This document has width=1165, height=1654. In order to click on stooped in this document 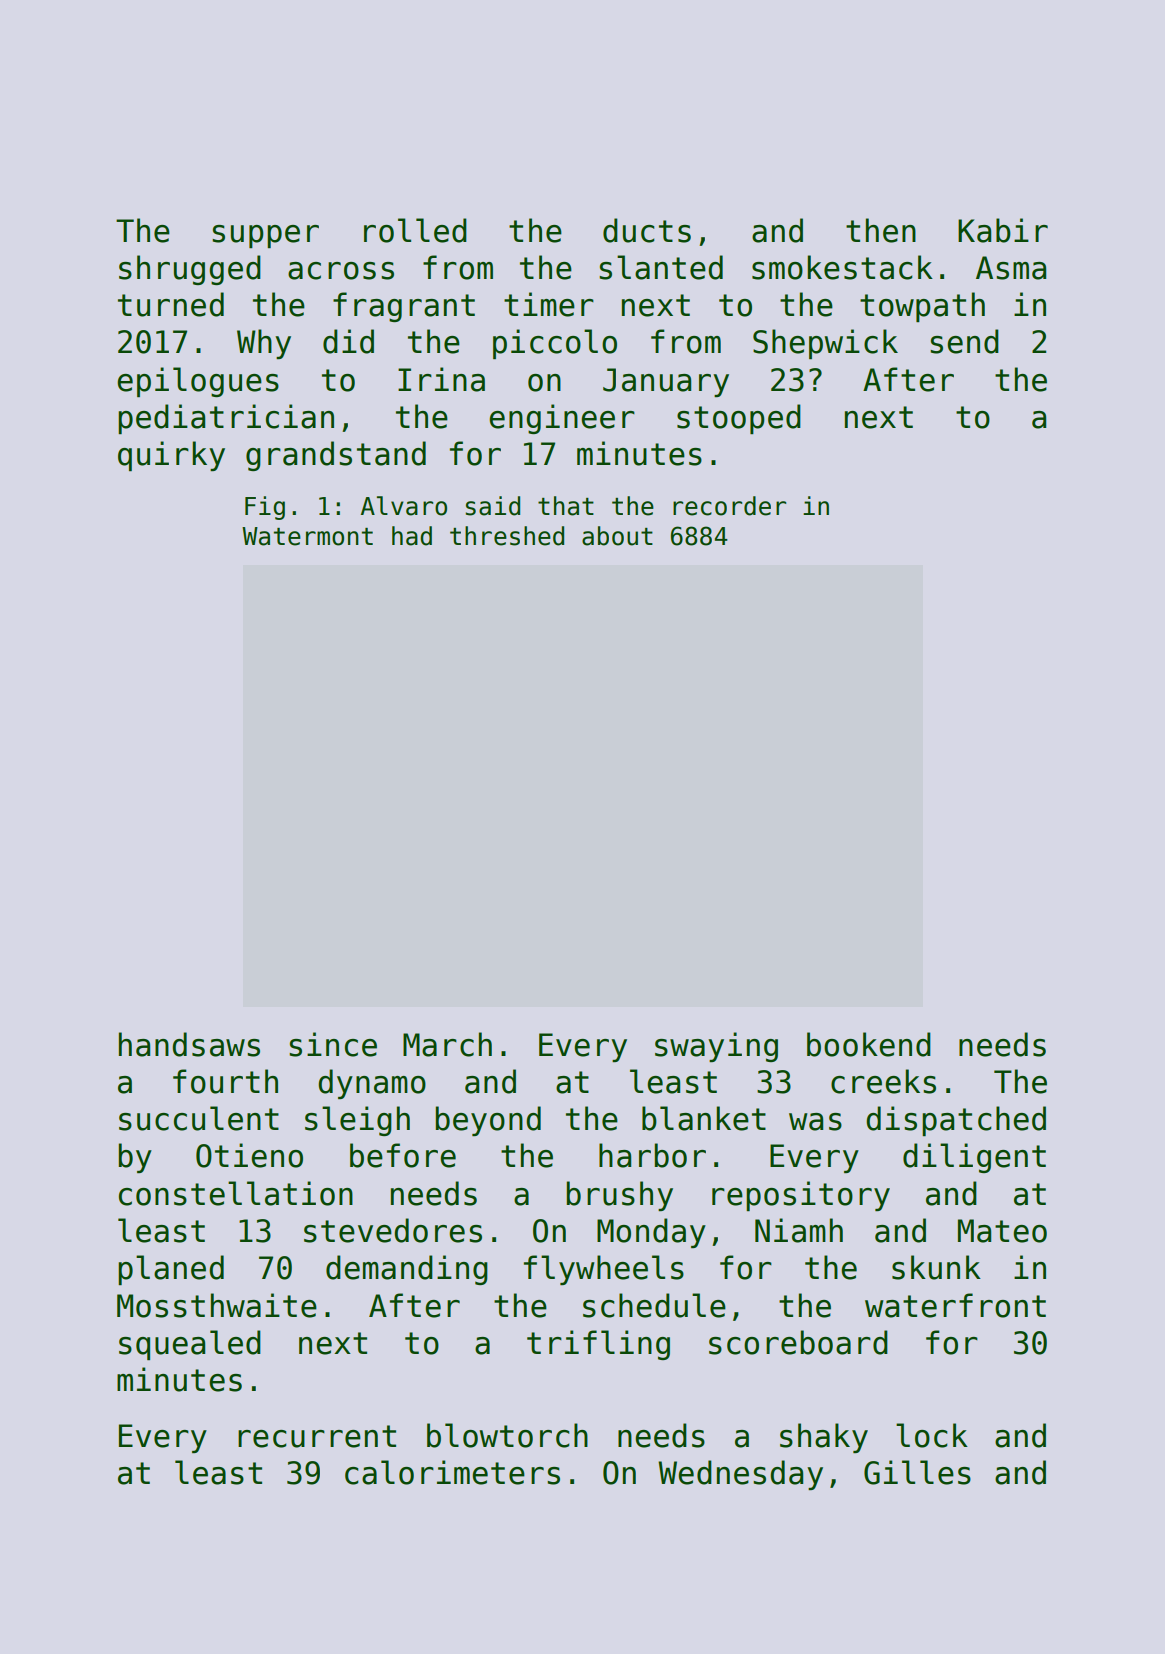, I will do `click(739, 419)`.
